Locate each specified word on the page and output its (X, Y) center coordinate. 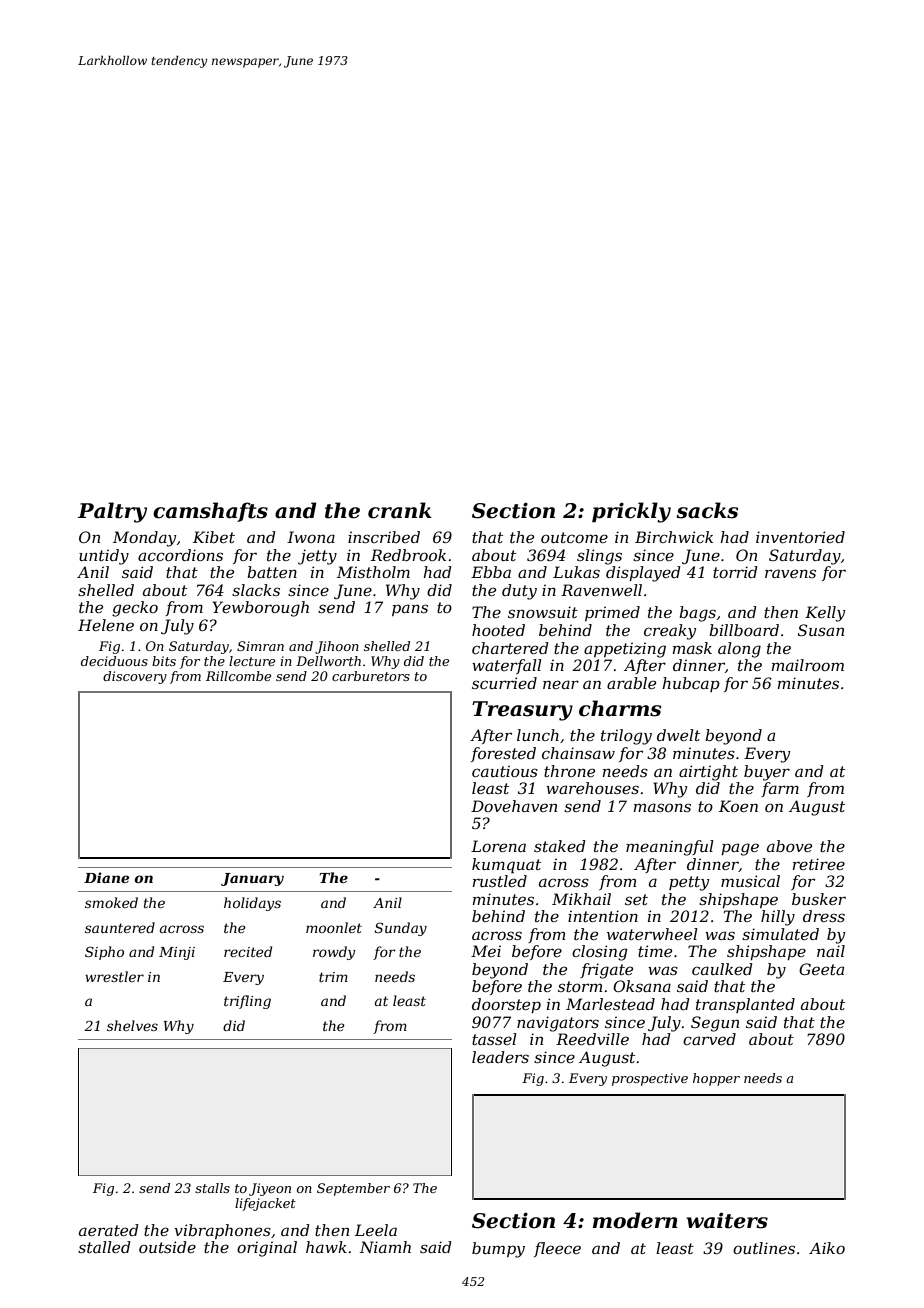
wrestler (114, 976)
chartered (510, 648)
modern (635, 1220)
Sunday (401, 929)
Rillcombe (238, 676)
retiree (819, 864)
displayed (643, 574)
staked (559, 846)
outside (167, 1247)
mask (692, 648)
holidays (252, 904)
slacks (256, 590)
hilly (778, 918)
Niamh (385, 1247)
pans (410, 610)
